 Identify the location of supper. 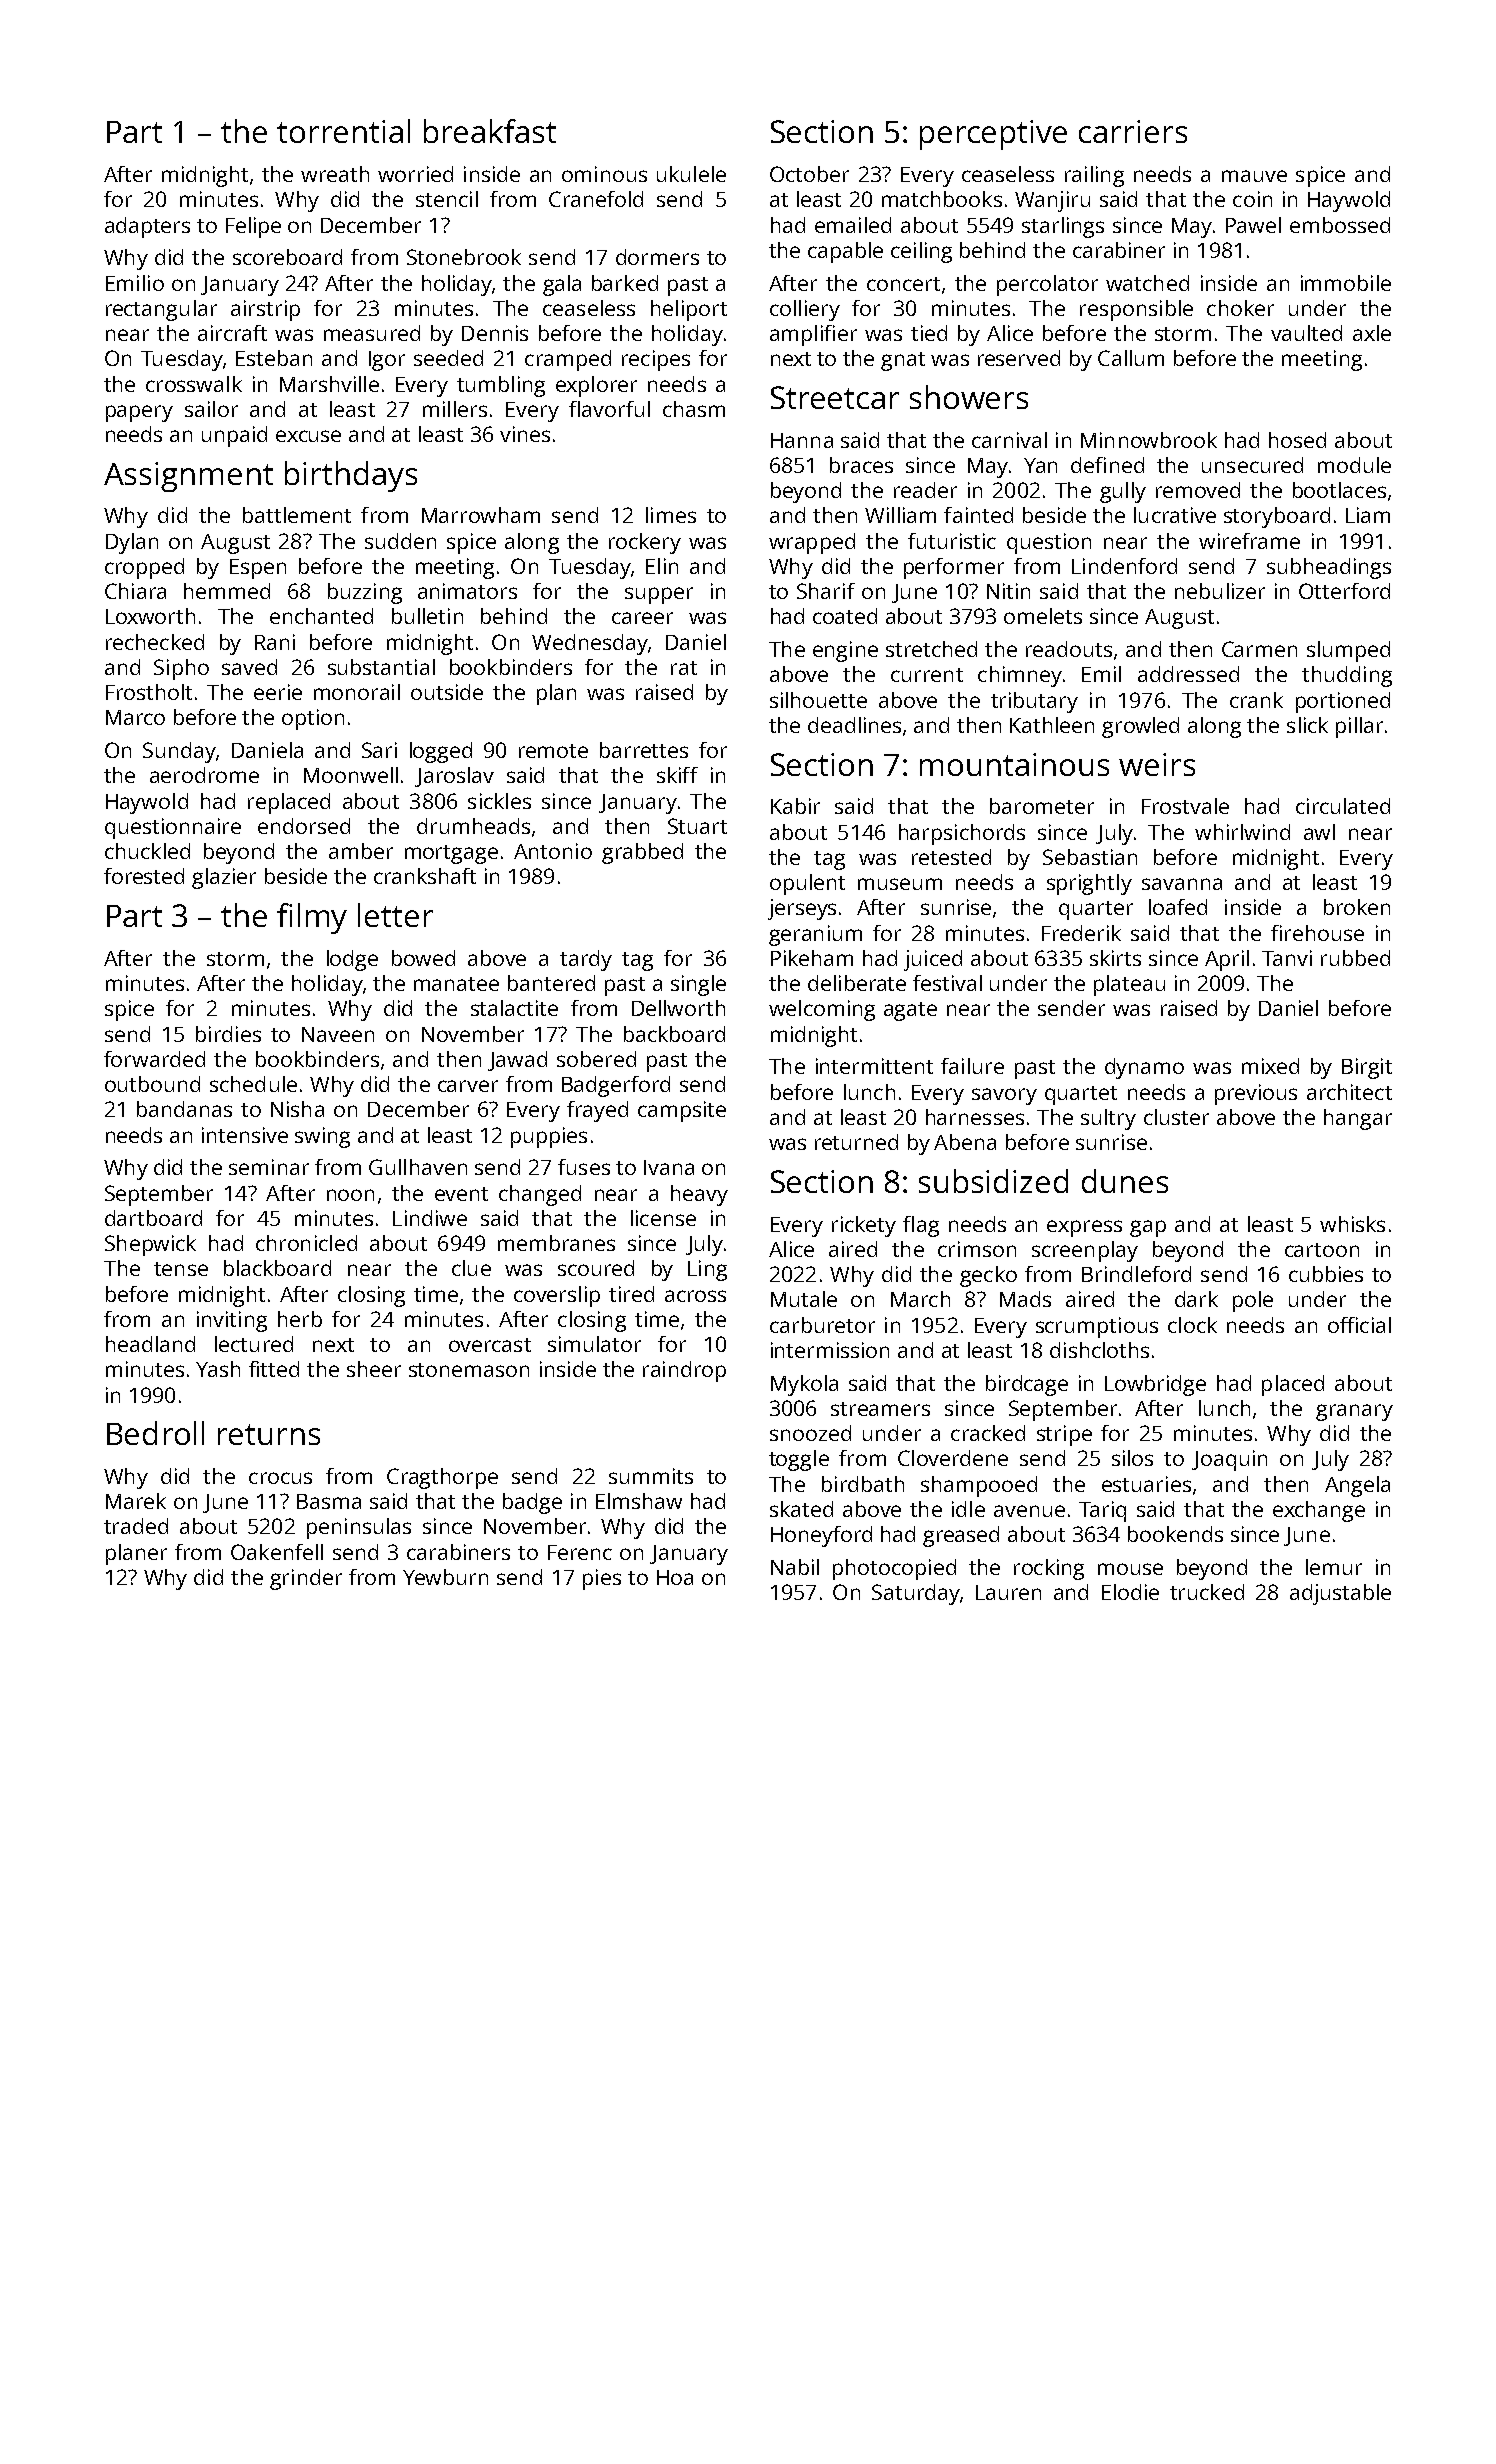
(659, 595).
